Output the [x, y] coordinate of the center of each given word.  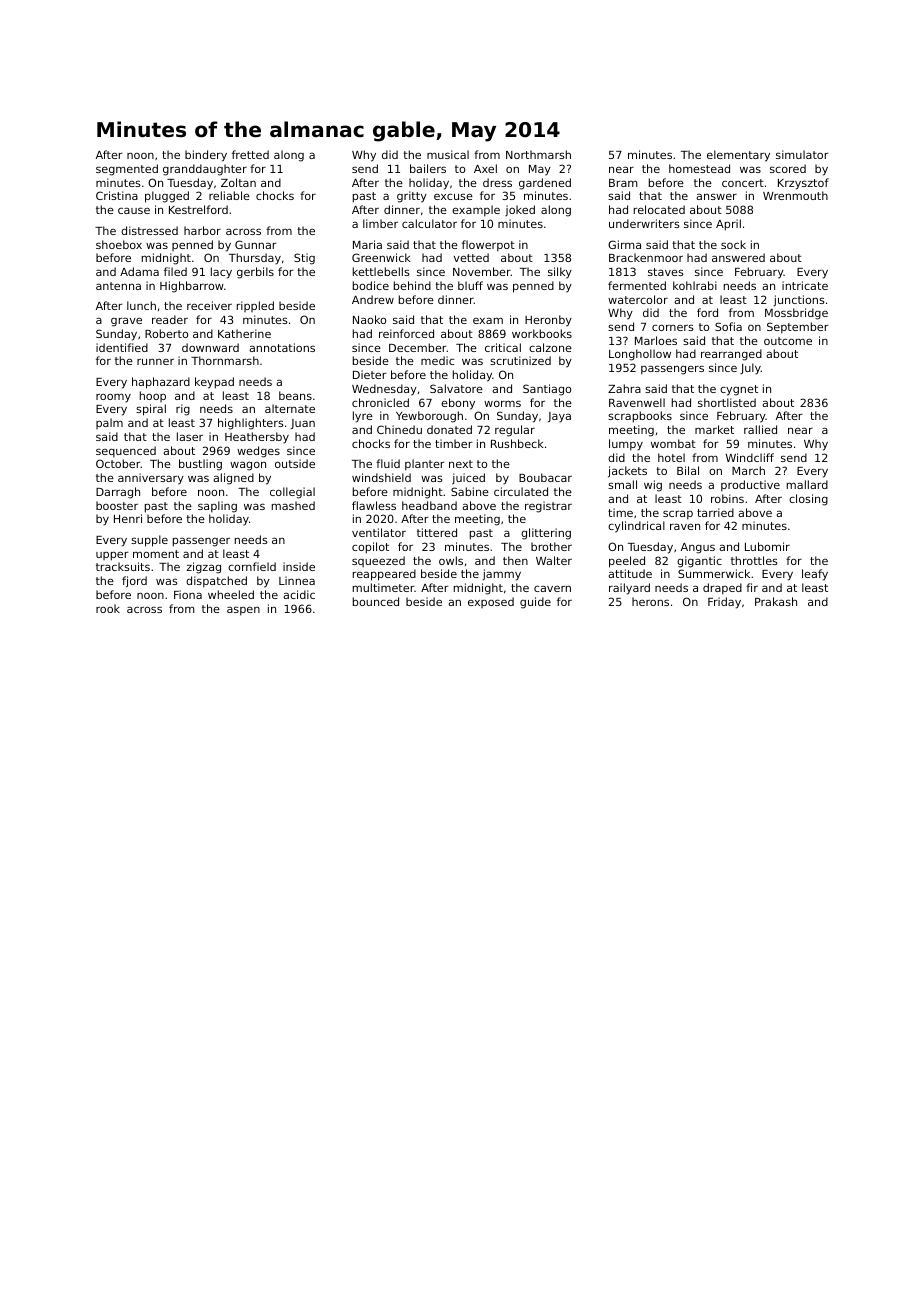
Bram [623, 183]
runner [155, 361]
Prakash [776, 601]
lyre [363, 417]
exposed [491, 602]
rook [108, 608]
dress [497, 182]
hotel [671, 457]
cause [134, 210]
